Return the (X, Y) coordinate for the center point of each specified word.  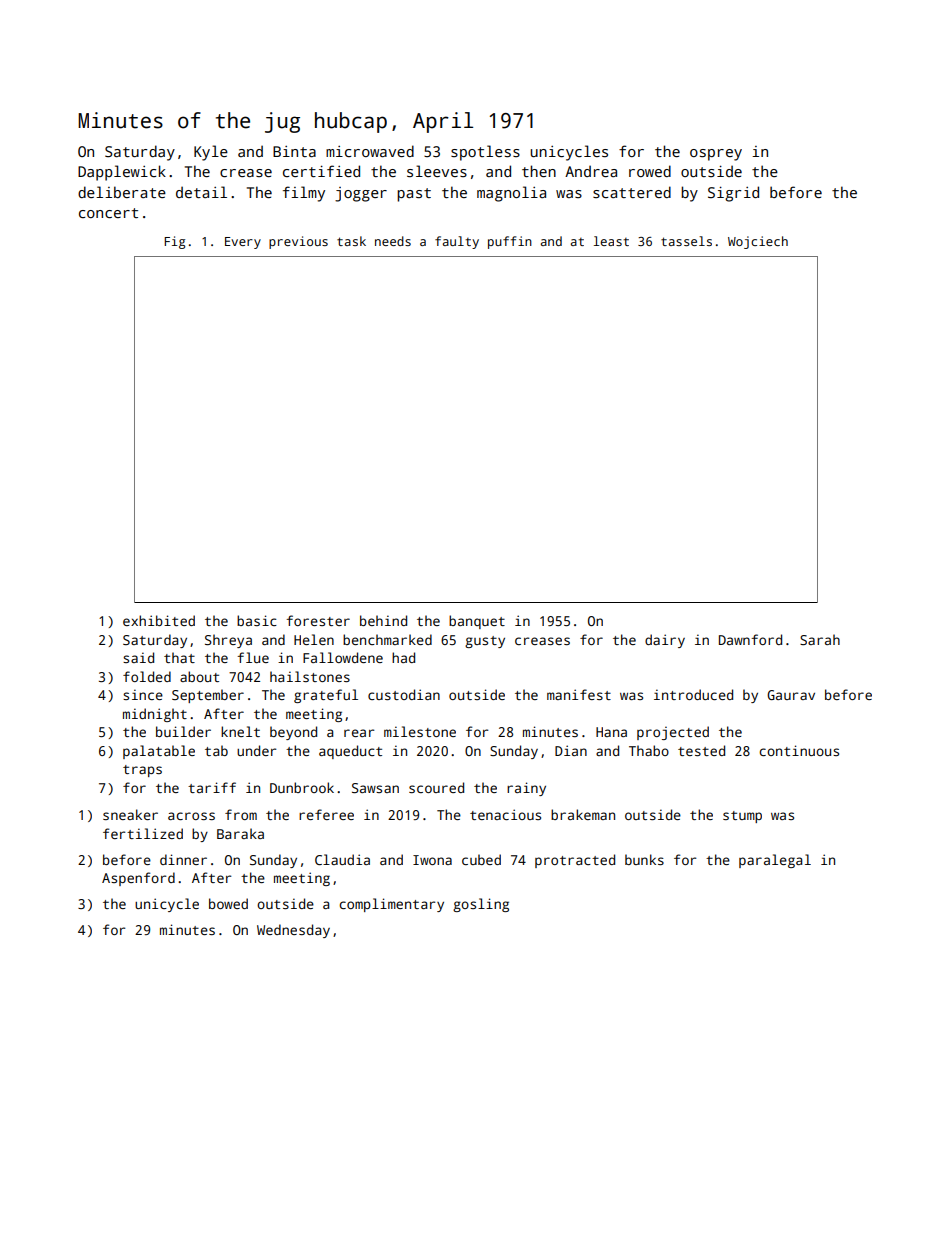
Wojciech (758, 242)
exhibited (159, 620)
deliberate (122, 192)
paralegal (775, 861)
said (138, 657)
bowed (228, 903)
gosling (481, 905)
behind (383, 620)
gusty (485, 642)
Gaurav (791, 695)
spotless (485, 153)
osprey (716, 155)
